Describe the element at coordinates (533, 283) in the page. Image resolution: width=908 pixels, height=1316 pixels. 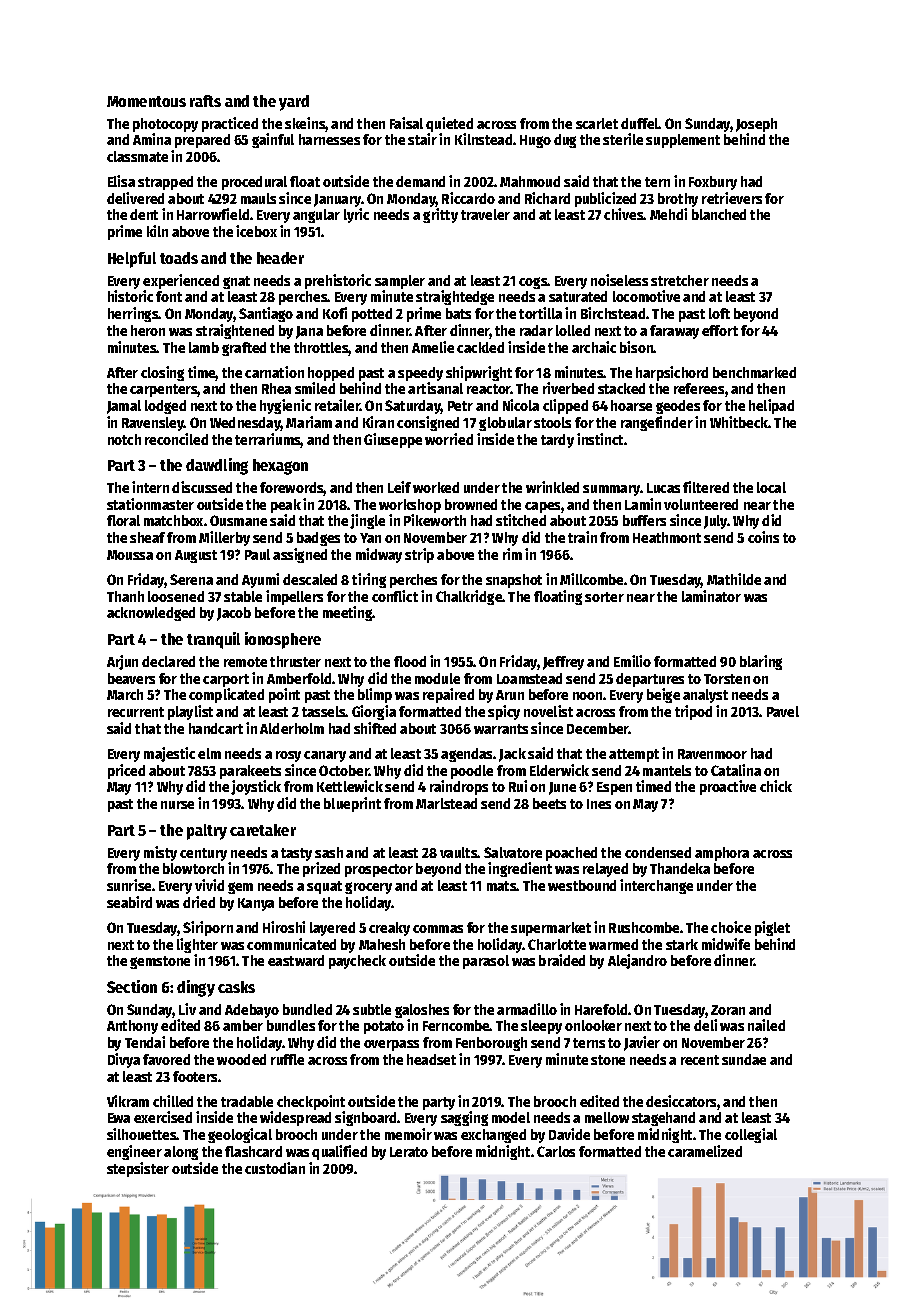
I see `cogs` at that location.
